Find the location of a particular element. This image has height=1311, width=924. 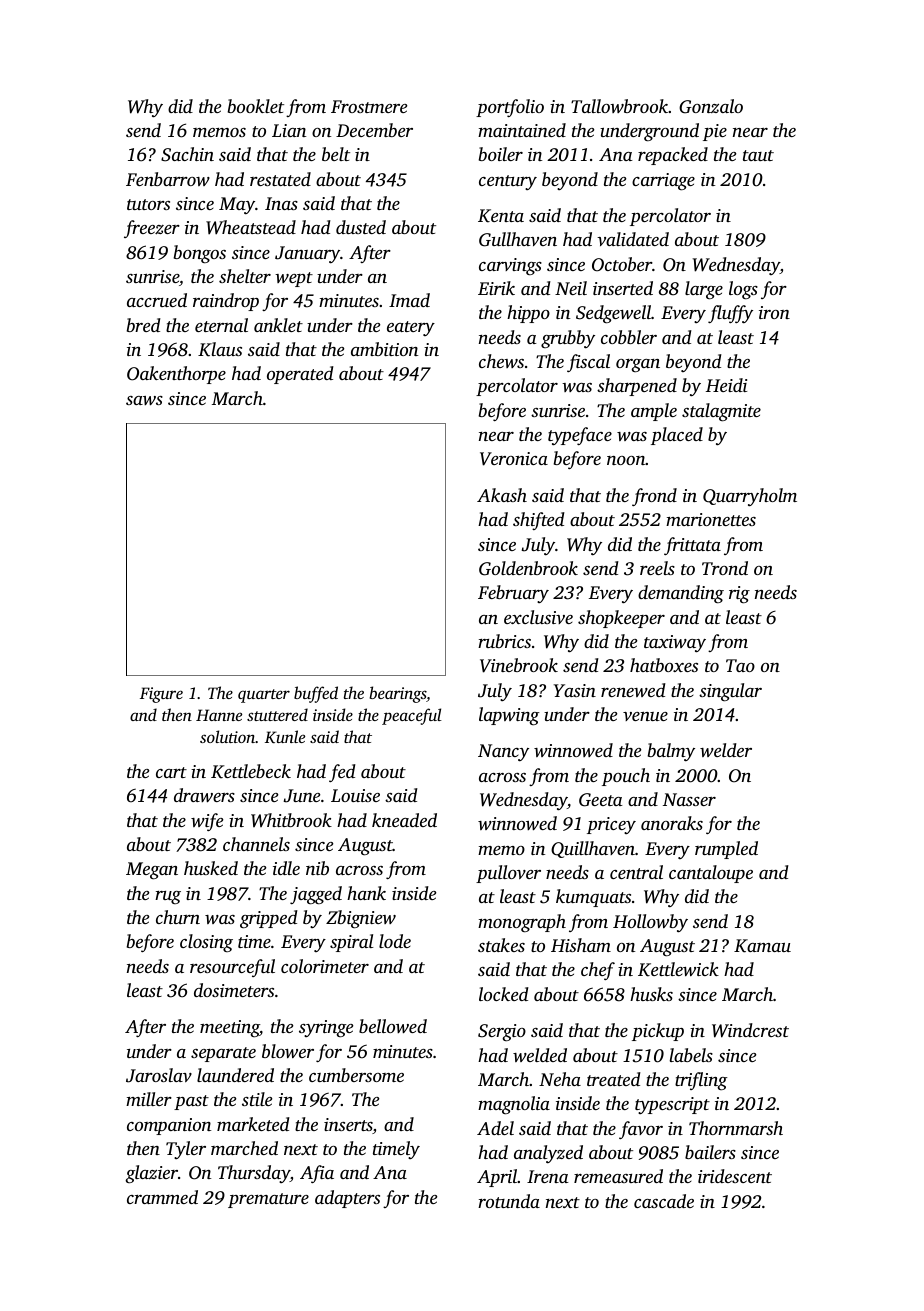

Kunle is located at coordinates (285, 737).
